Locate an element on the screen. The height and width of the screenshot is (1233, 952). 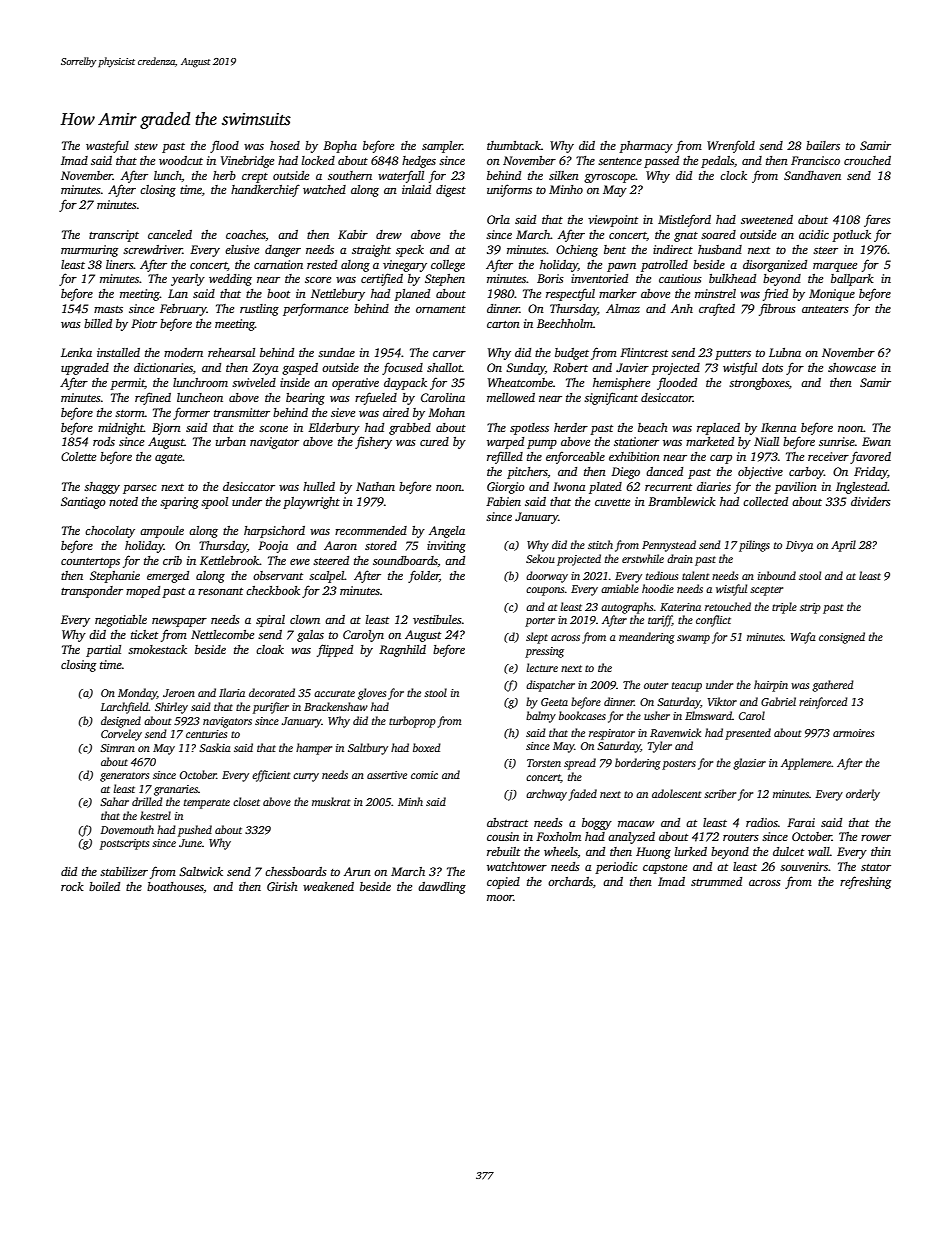
playwright is located at coordinates (311, 503).
